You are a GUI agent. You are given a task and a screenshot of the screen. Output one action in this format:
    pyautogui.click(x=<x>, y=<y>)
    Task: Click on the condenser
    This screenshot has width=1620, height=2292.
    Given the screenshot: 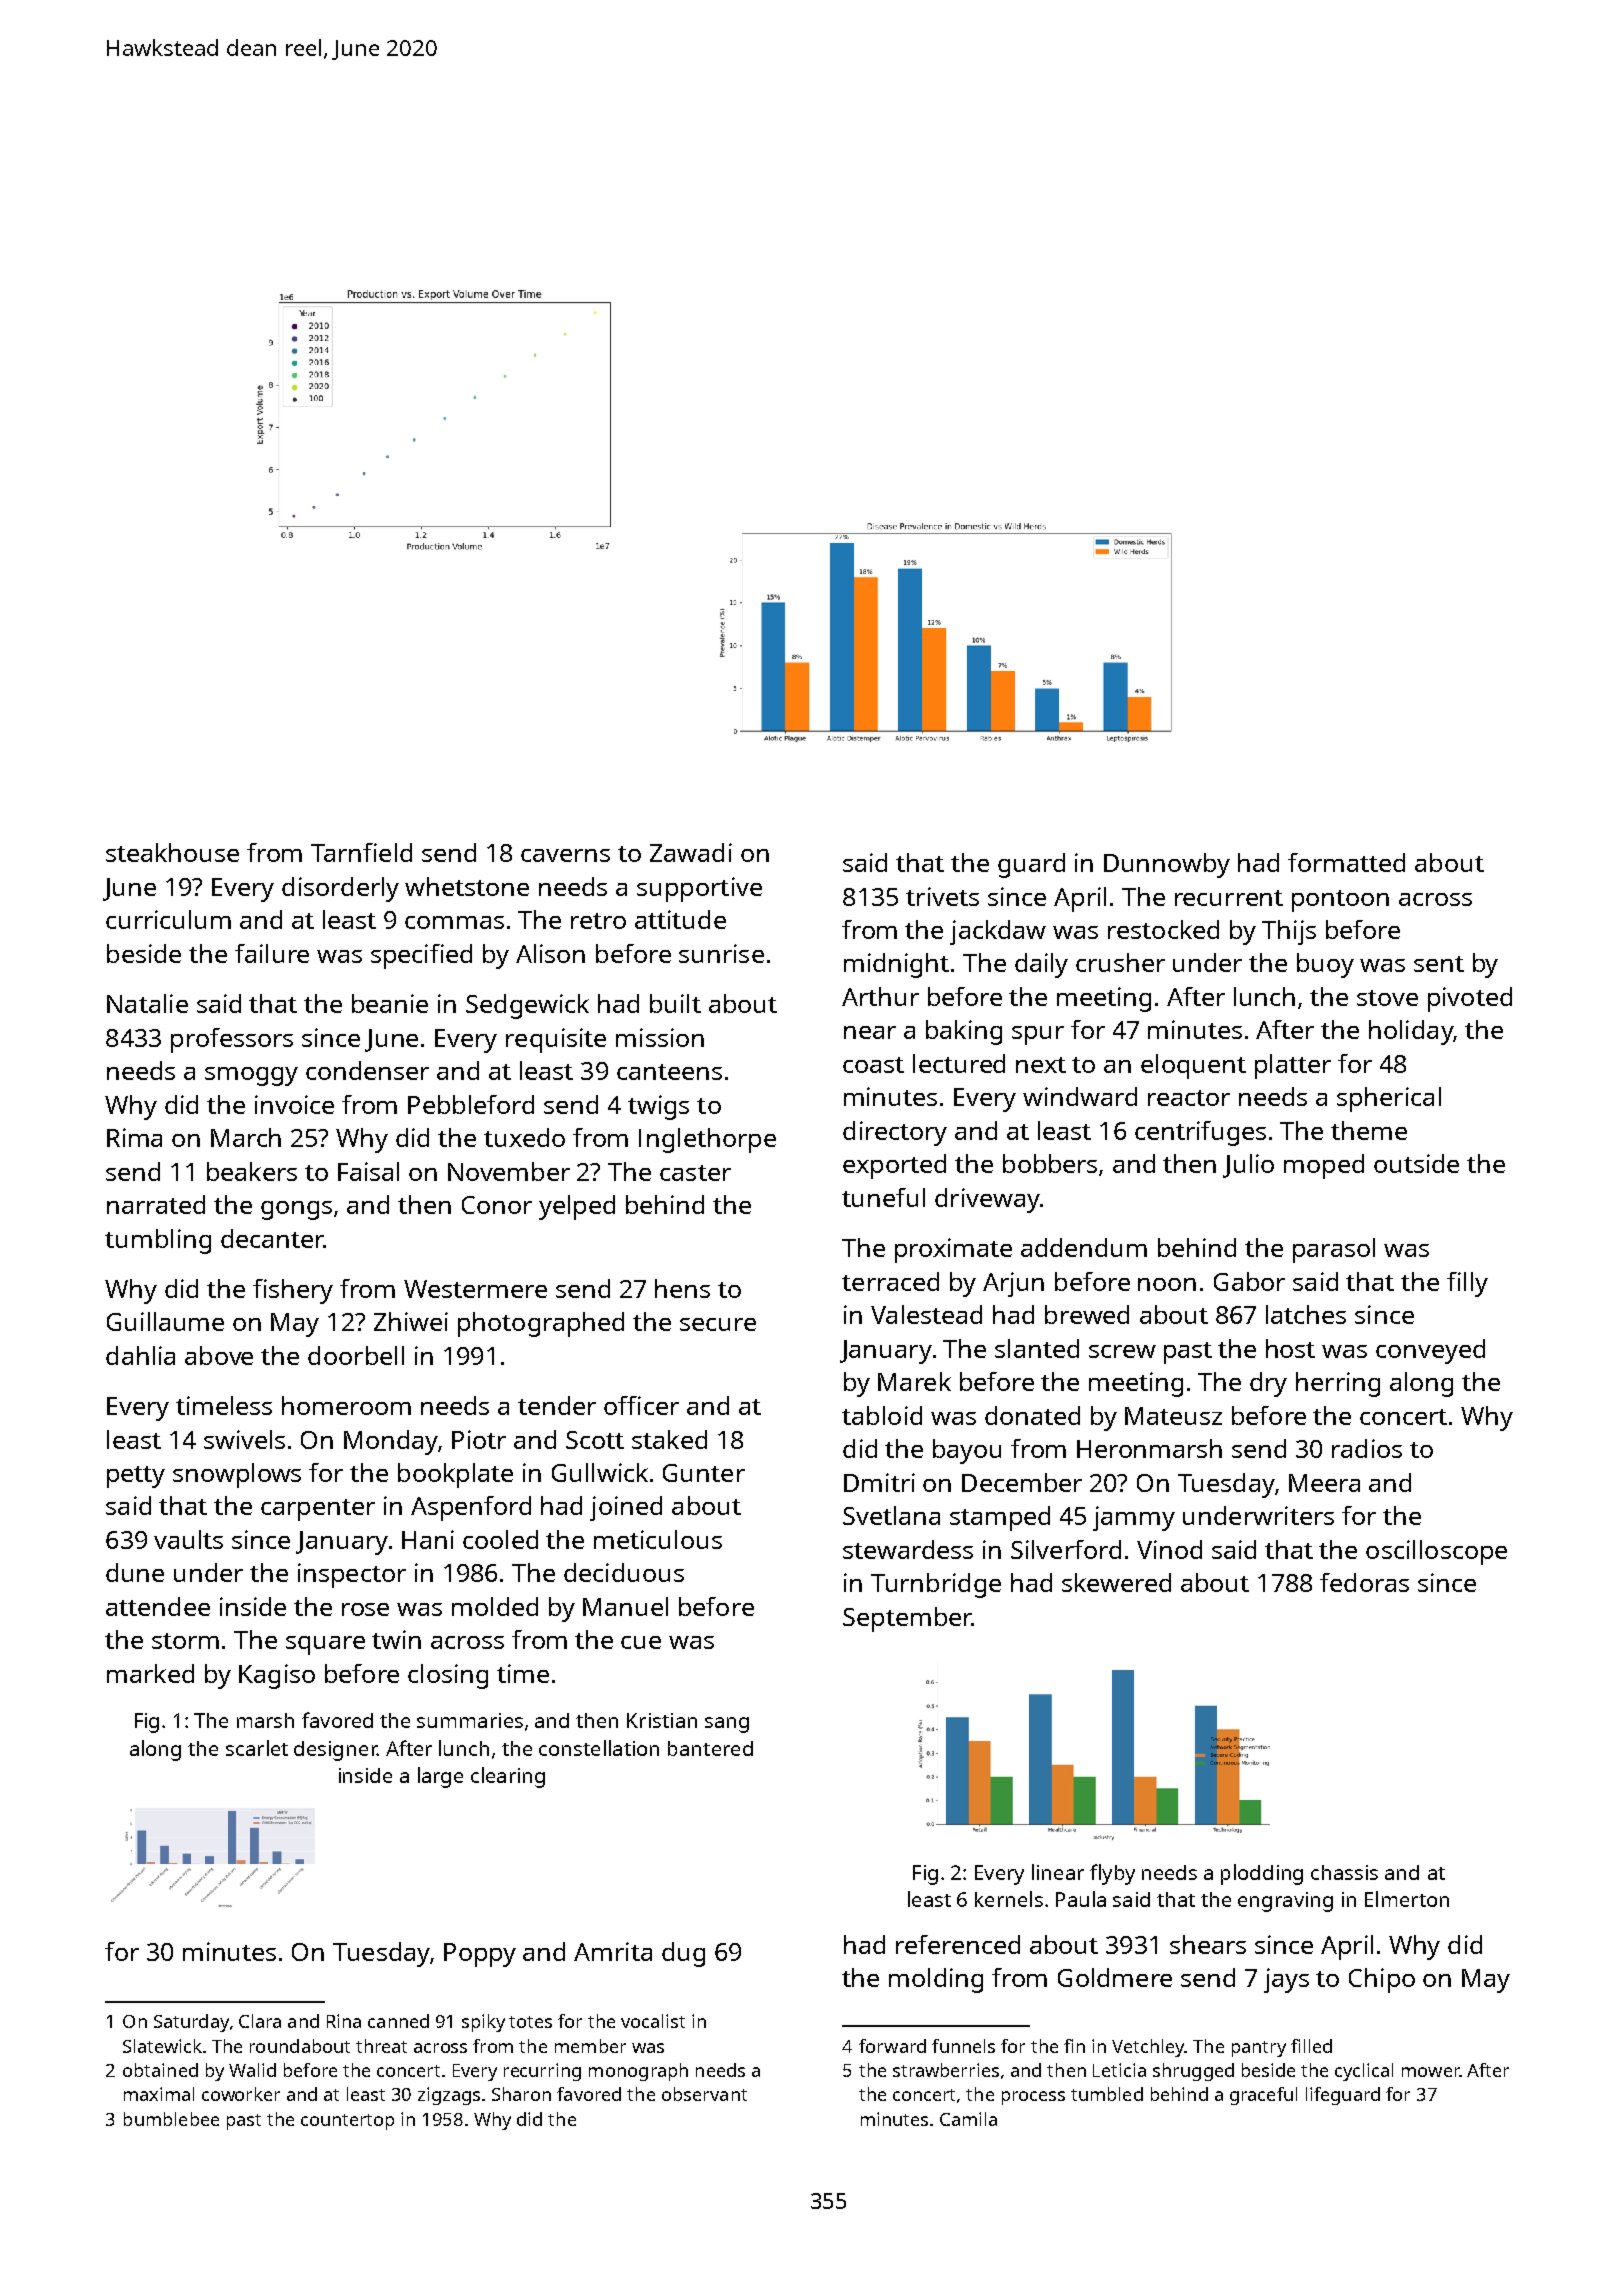 What is the action you would take?
    pyautogui.click(x=367, y=1070)
